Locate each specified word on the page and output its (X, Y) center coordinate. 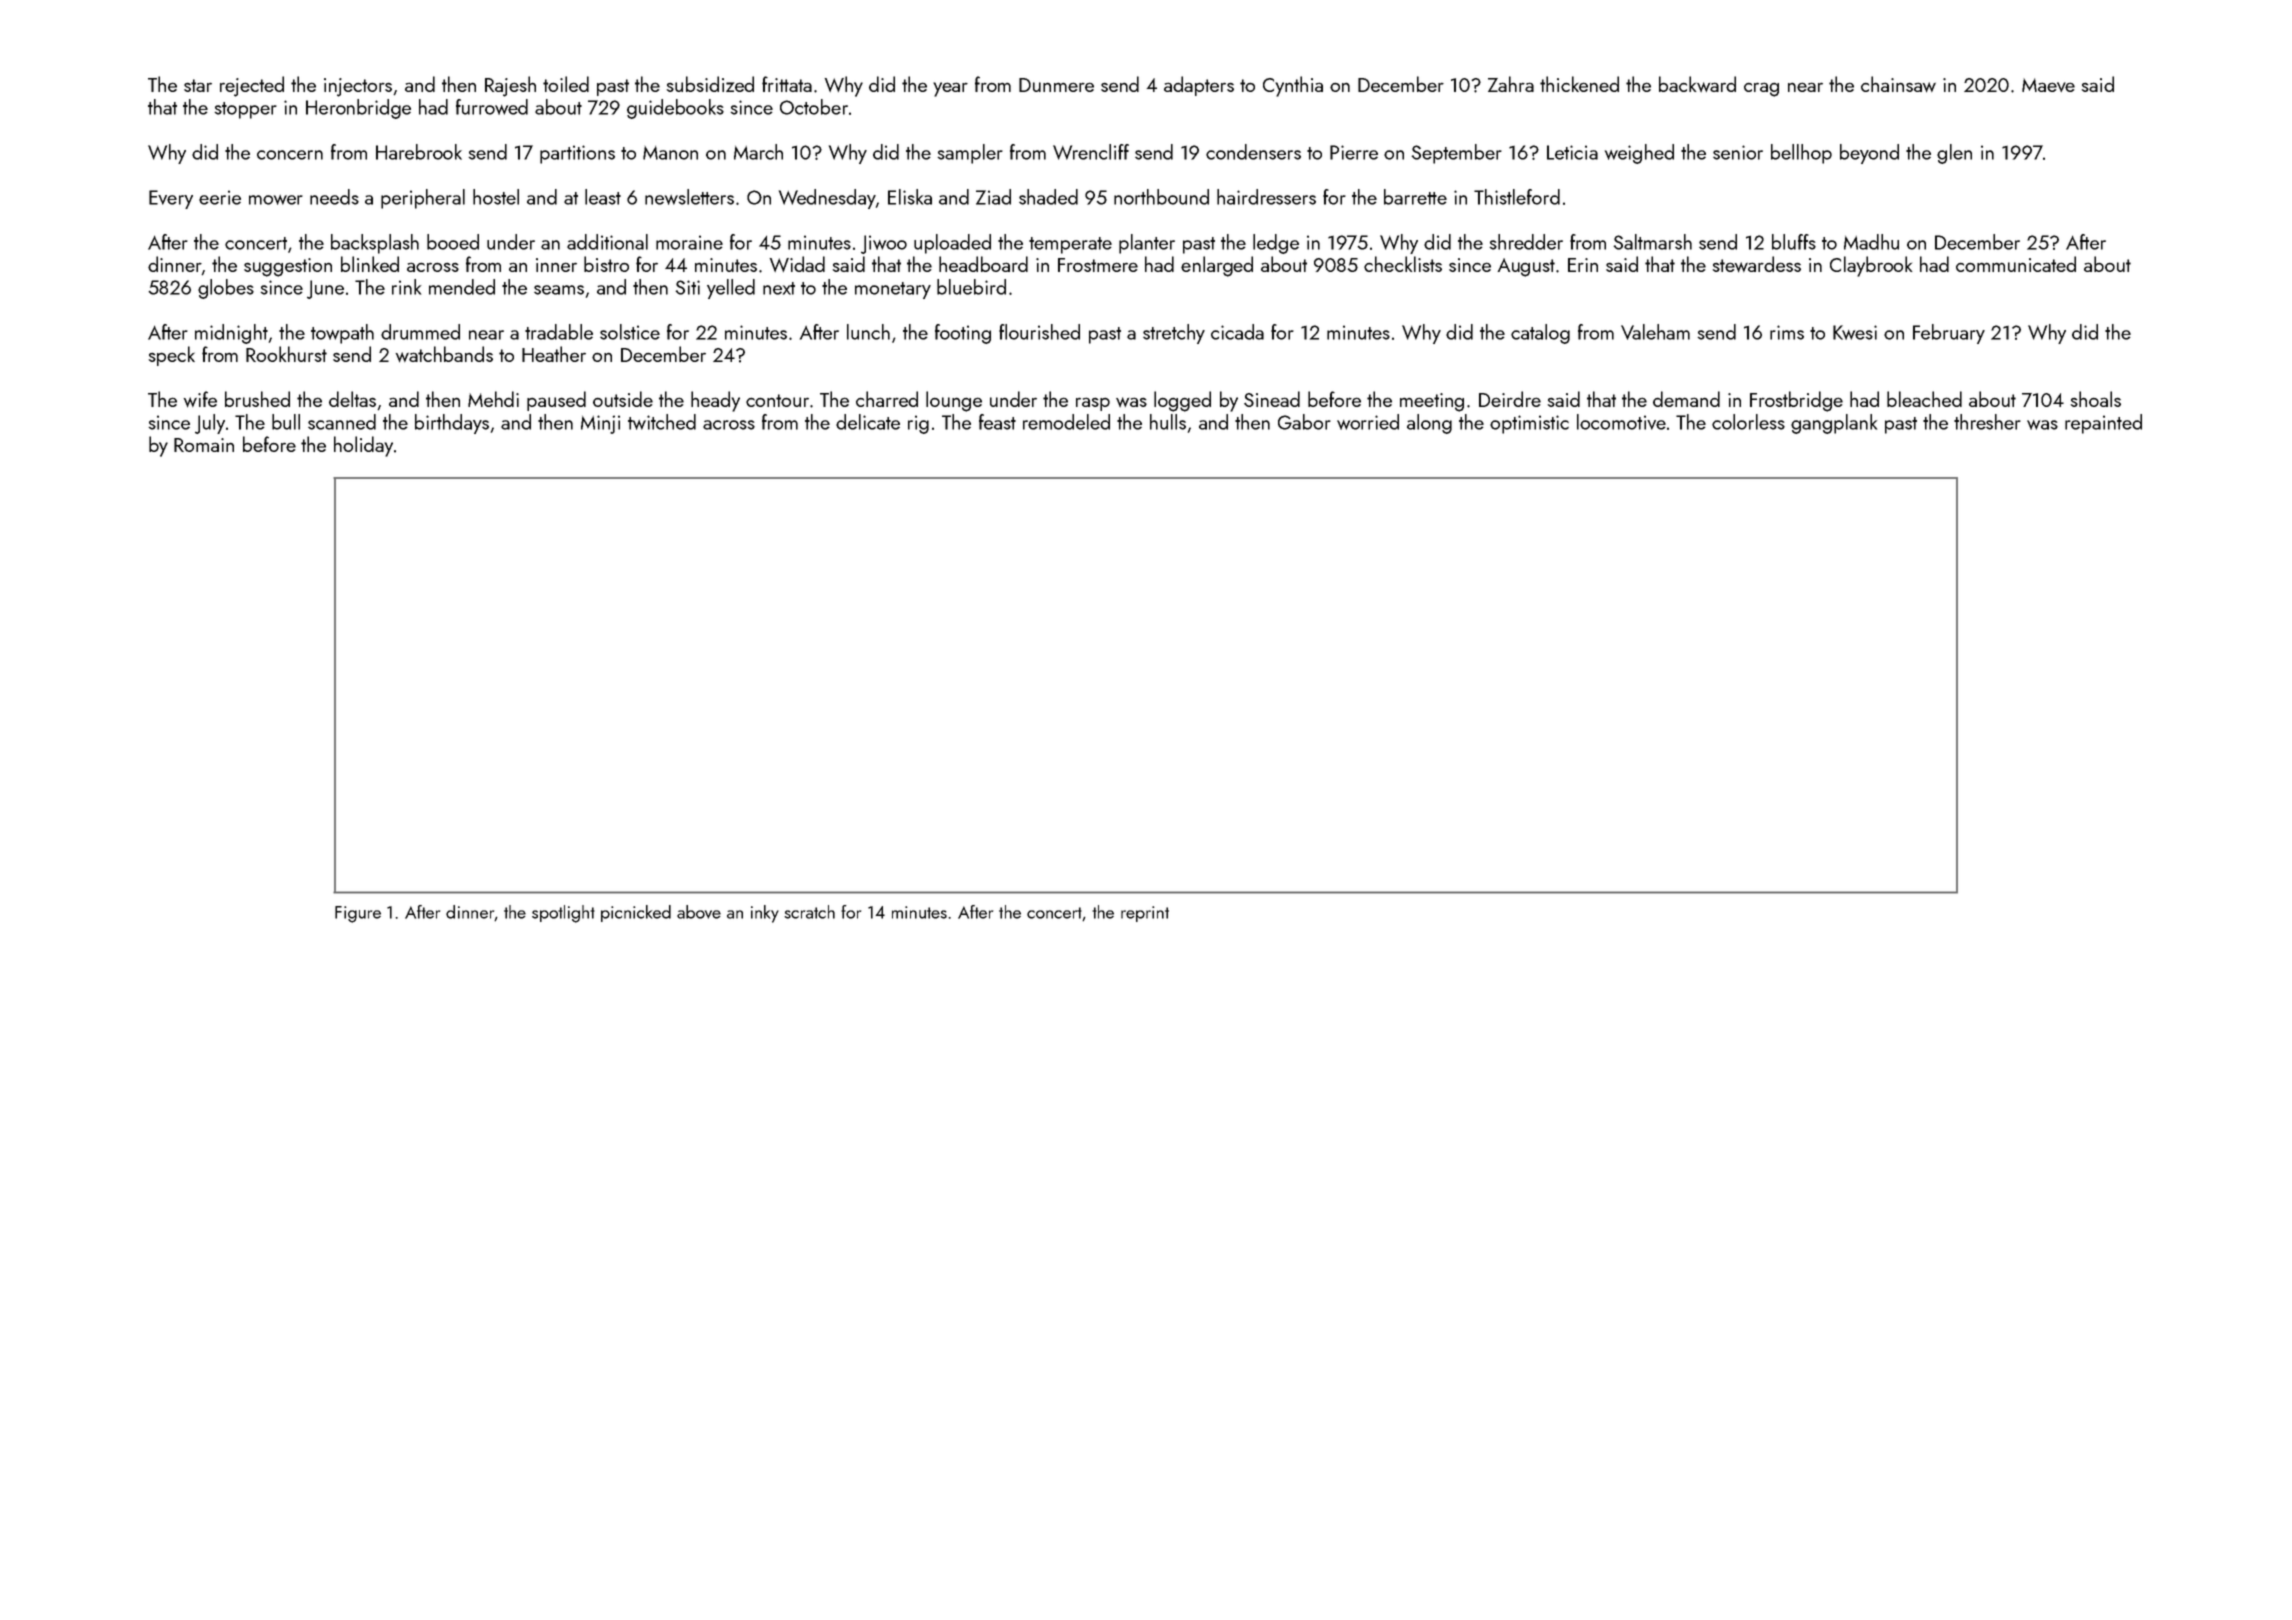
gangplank (1834, 424)
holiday (363, 446)
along (1429, 424)
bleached (1924, 399)
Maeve (2048, 85)
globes (226, 289)
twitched (662, 422)
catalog (1540, 334)
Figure (358, 914)
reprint (1145, 914)
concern (290, 155)
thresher (1987, 422)
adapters (1199, 86)
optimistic (1529, 424)
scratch (809, 912)
